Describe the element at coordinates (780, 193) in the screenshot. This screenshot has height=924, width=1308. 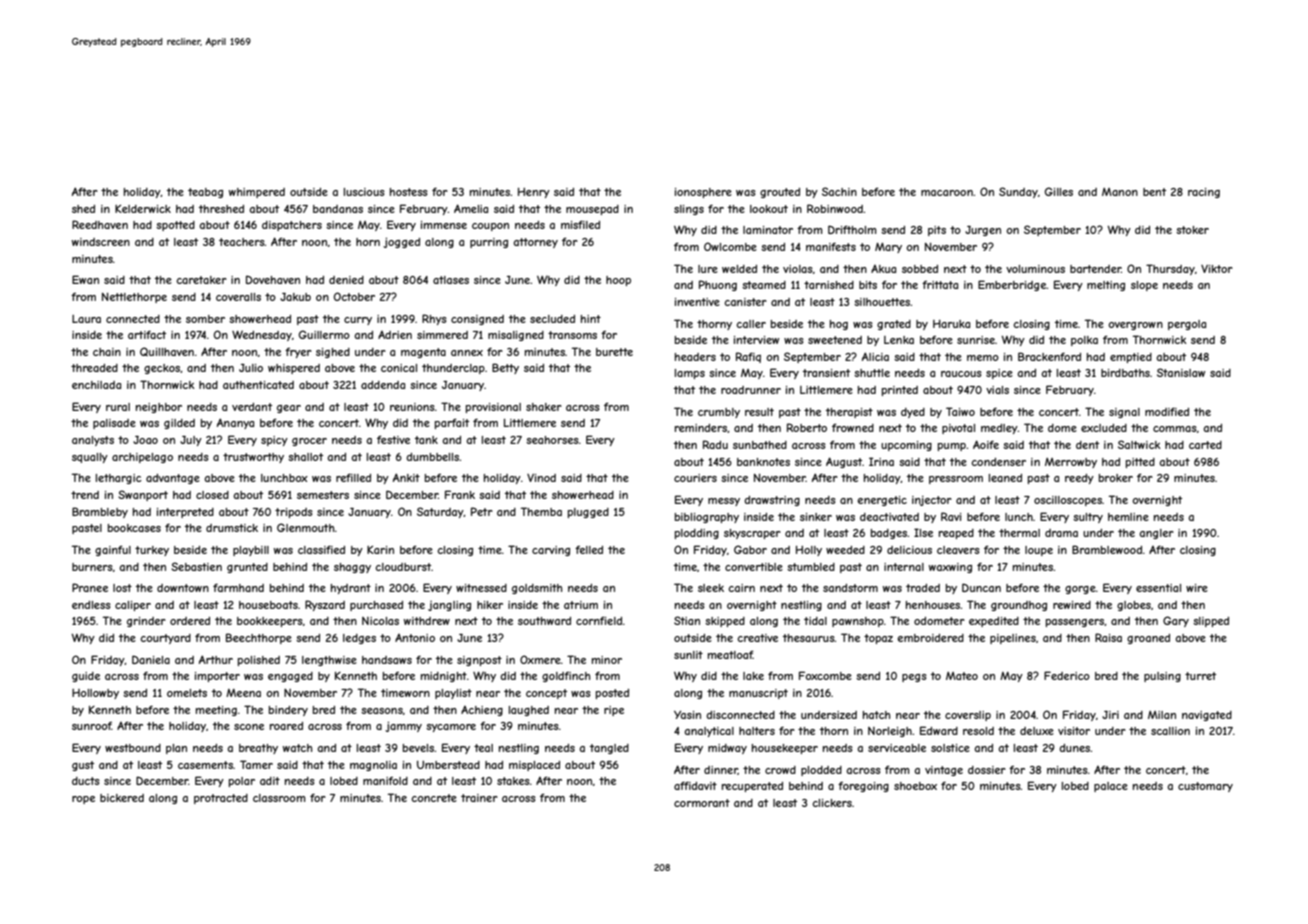
I see `grouted` at that location.
